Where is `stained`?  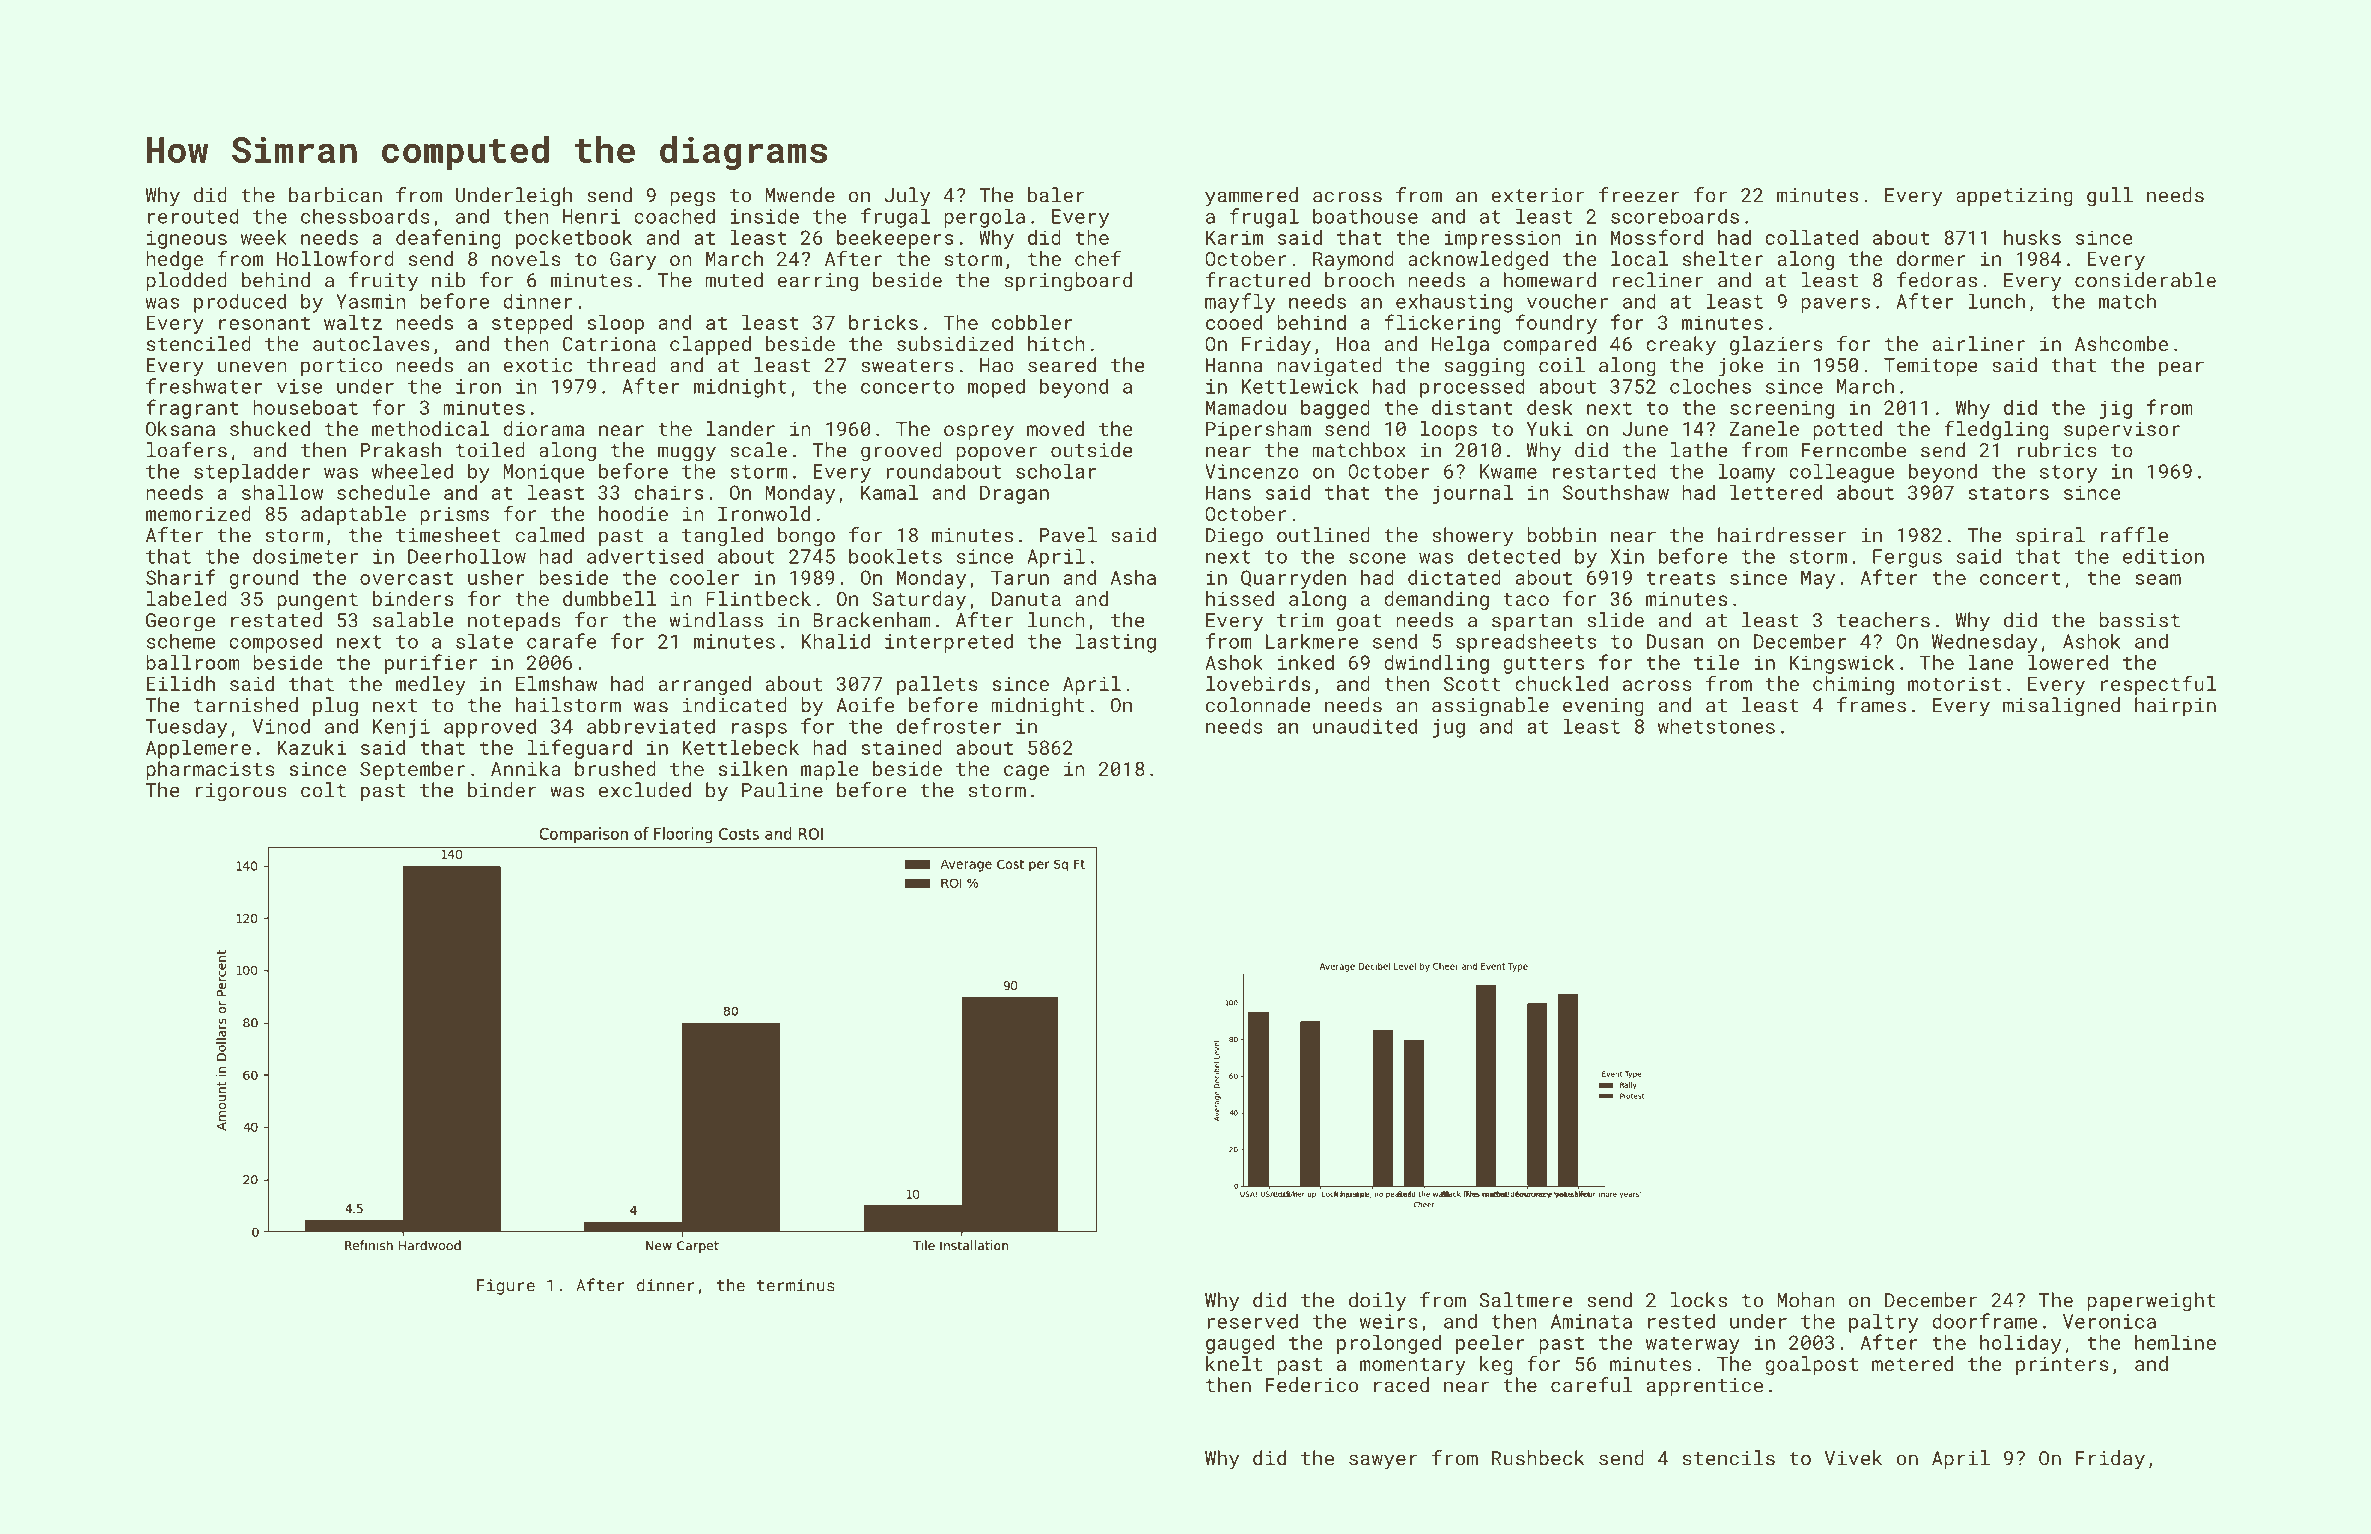 stained is located at coordinates (901, 747).
